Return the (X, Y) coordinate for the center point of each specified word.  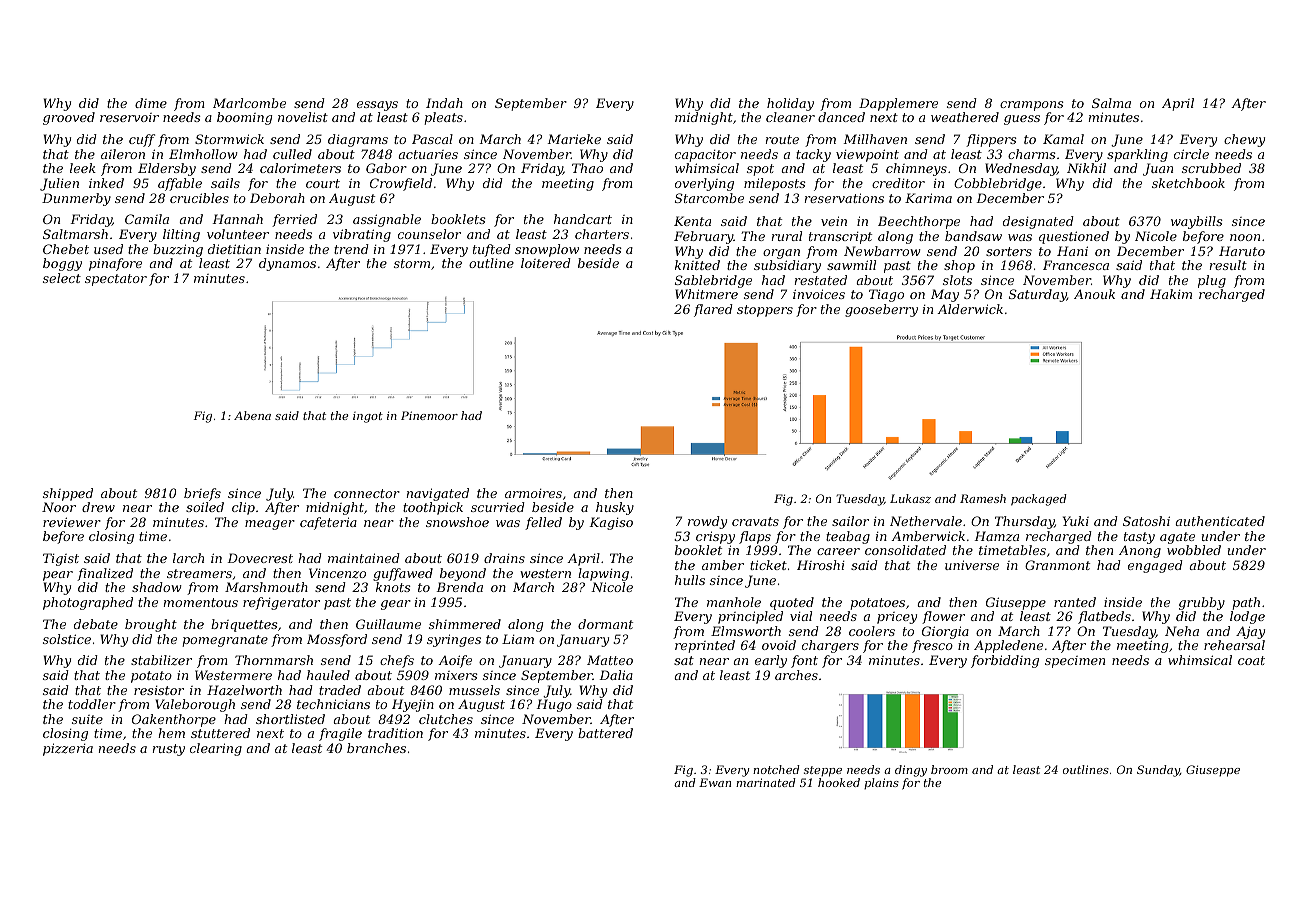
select (62, 278)
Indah (444, 103)
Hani (1072, 251)
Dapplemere (898, 104)
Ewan (715, 782)
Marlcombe (249, 103)
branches (376, 748)
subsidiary (787, 266)
